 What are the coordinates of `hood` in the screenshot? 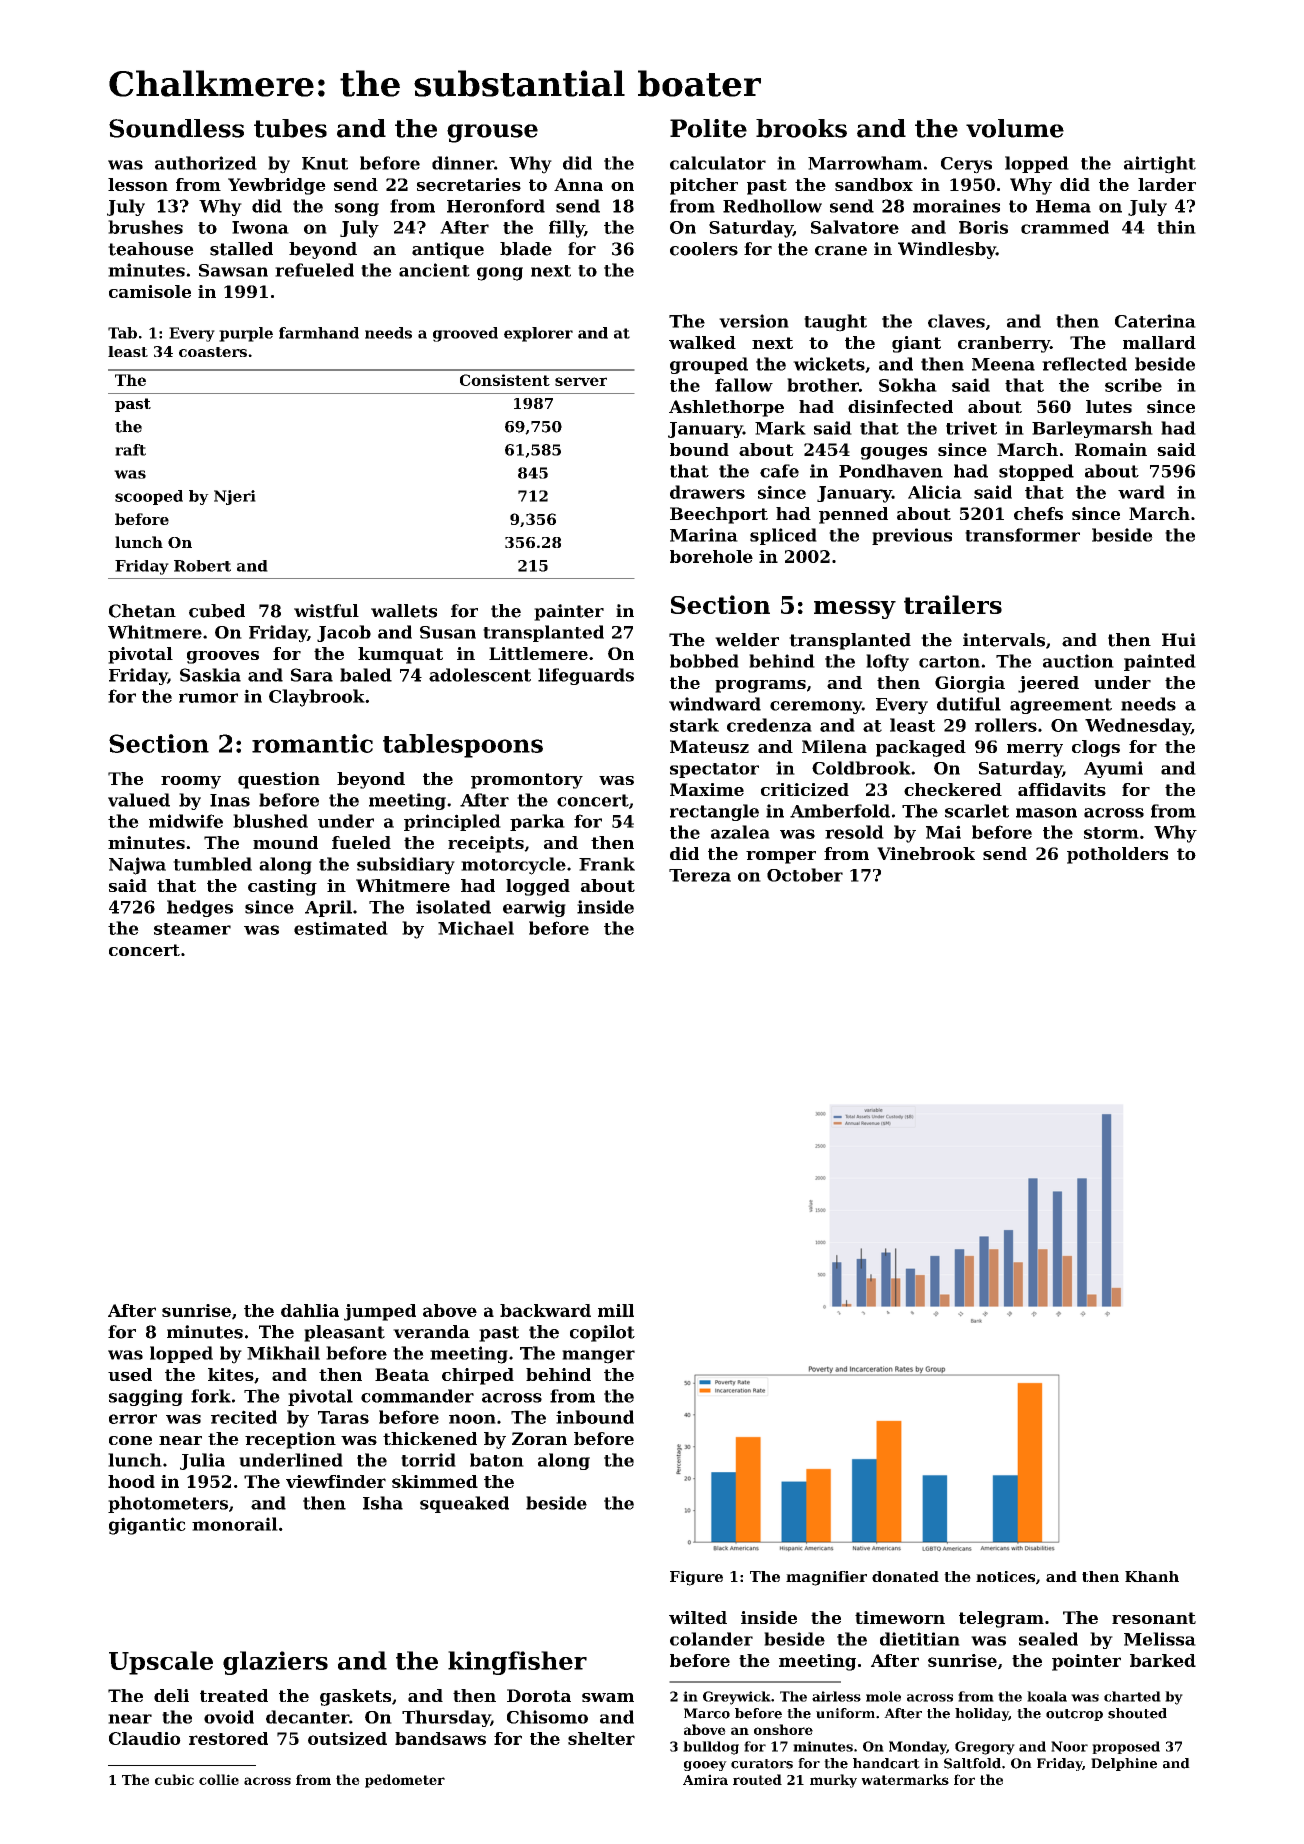 It's located at (131, 1481).
